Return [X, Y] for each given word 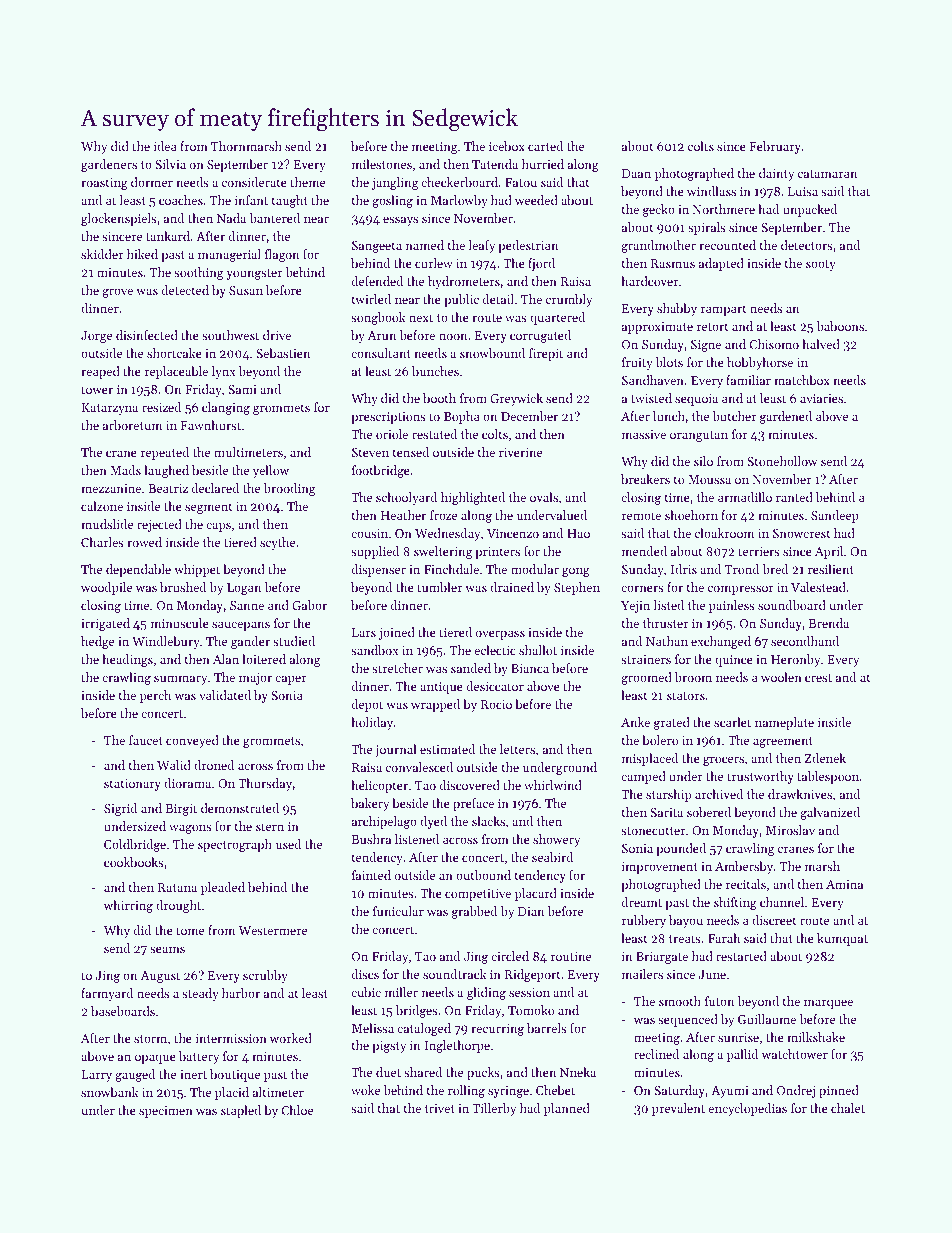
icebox [507, 146]
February [775, 147]
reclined [656, 1054]
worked [291, 1038]
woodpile [106, 588]
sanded [471, 668]
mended [644, 551]
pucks [483, 1073]
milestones [382, 164]
